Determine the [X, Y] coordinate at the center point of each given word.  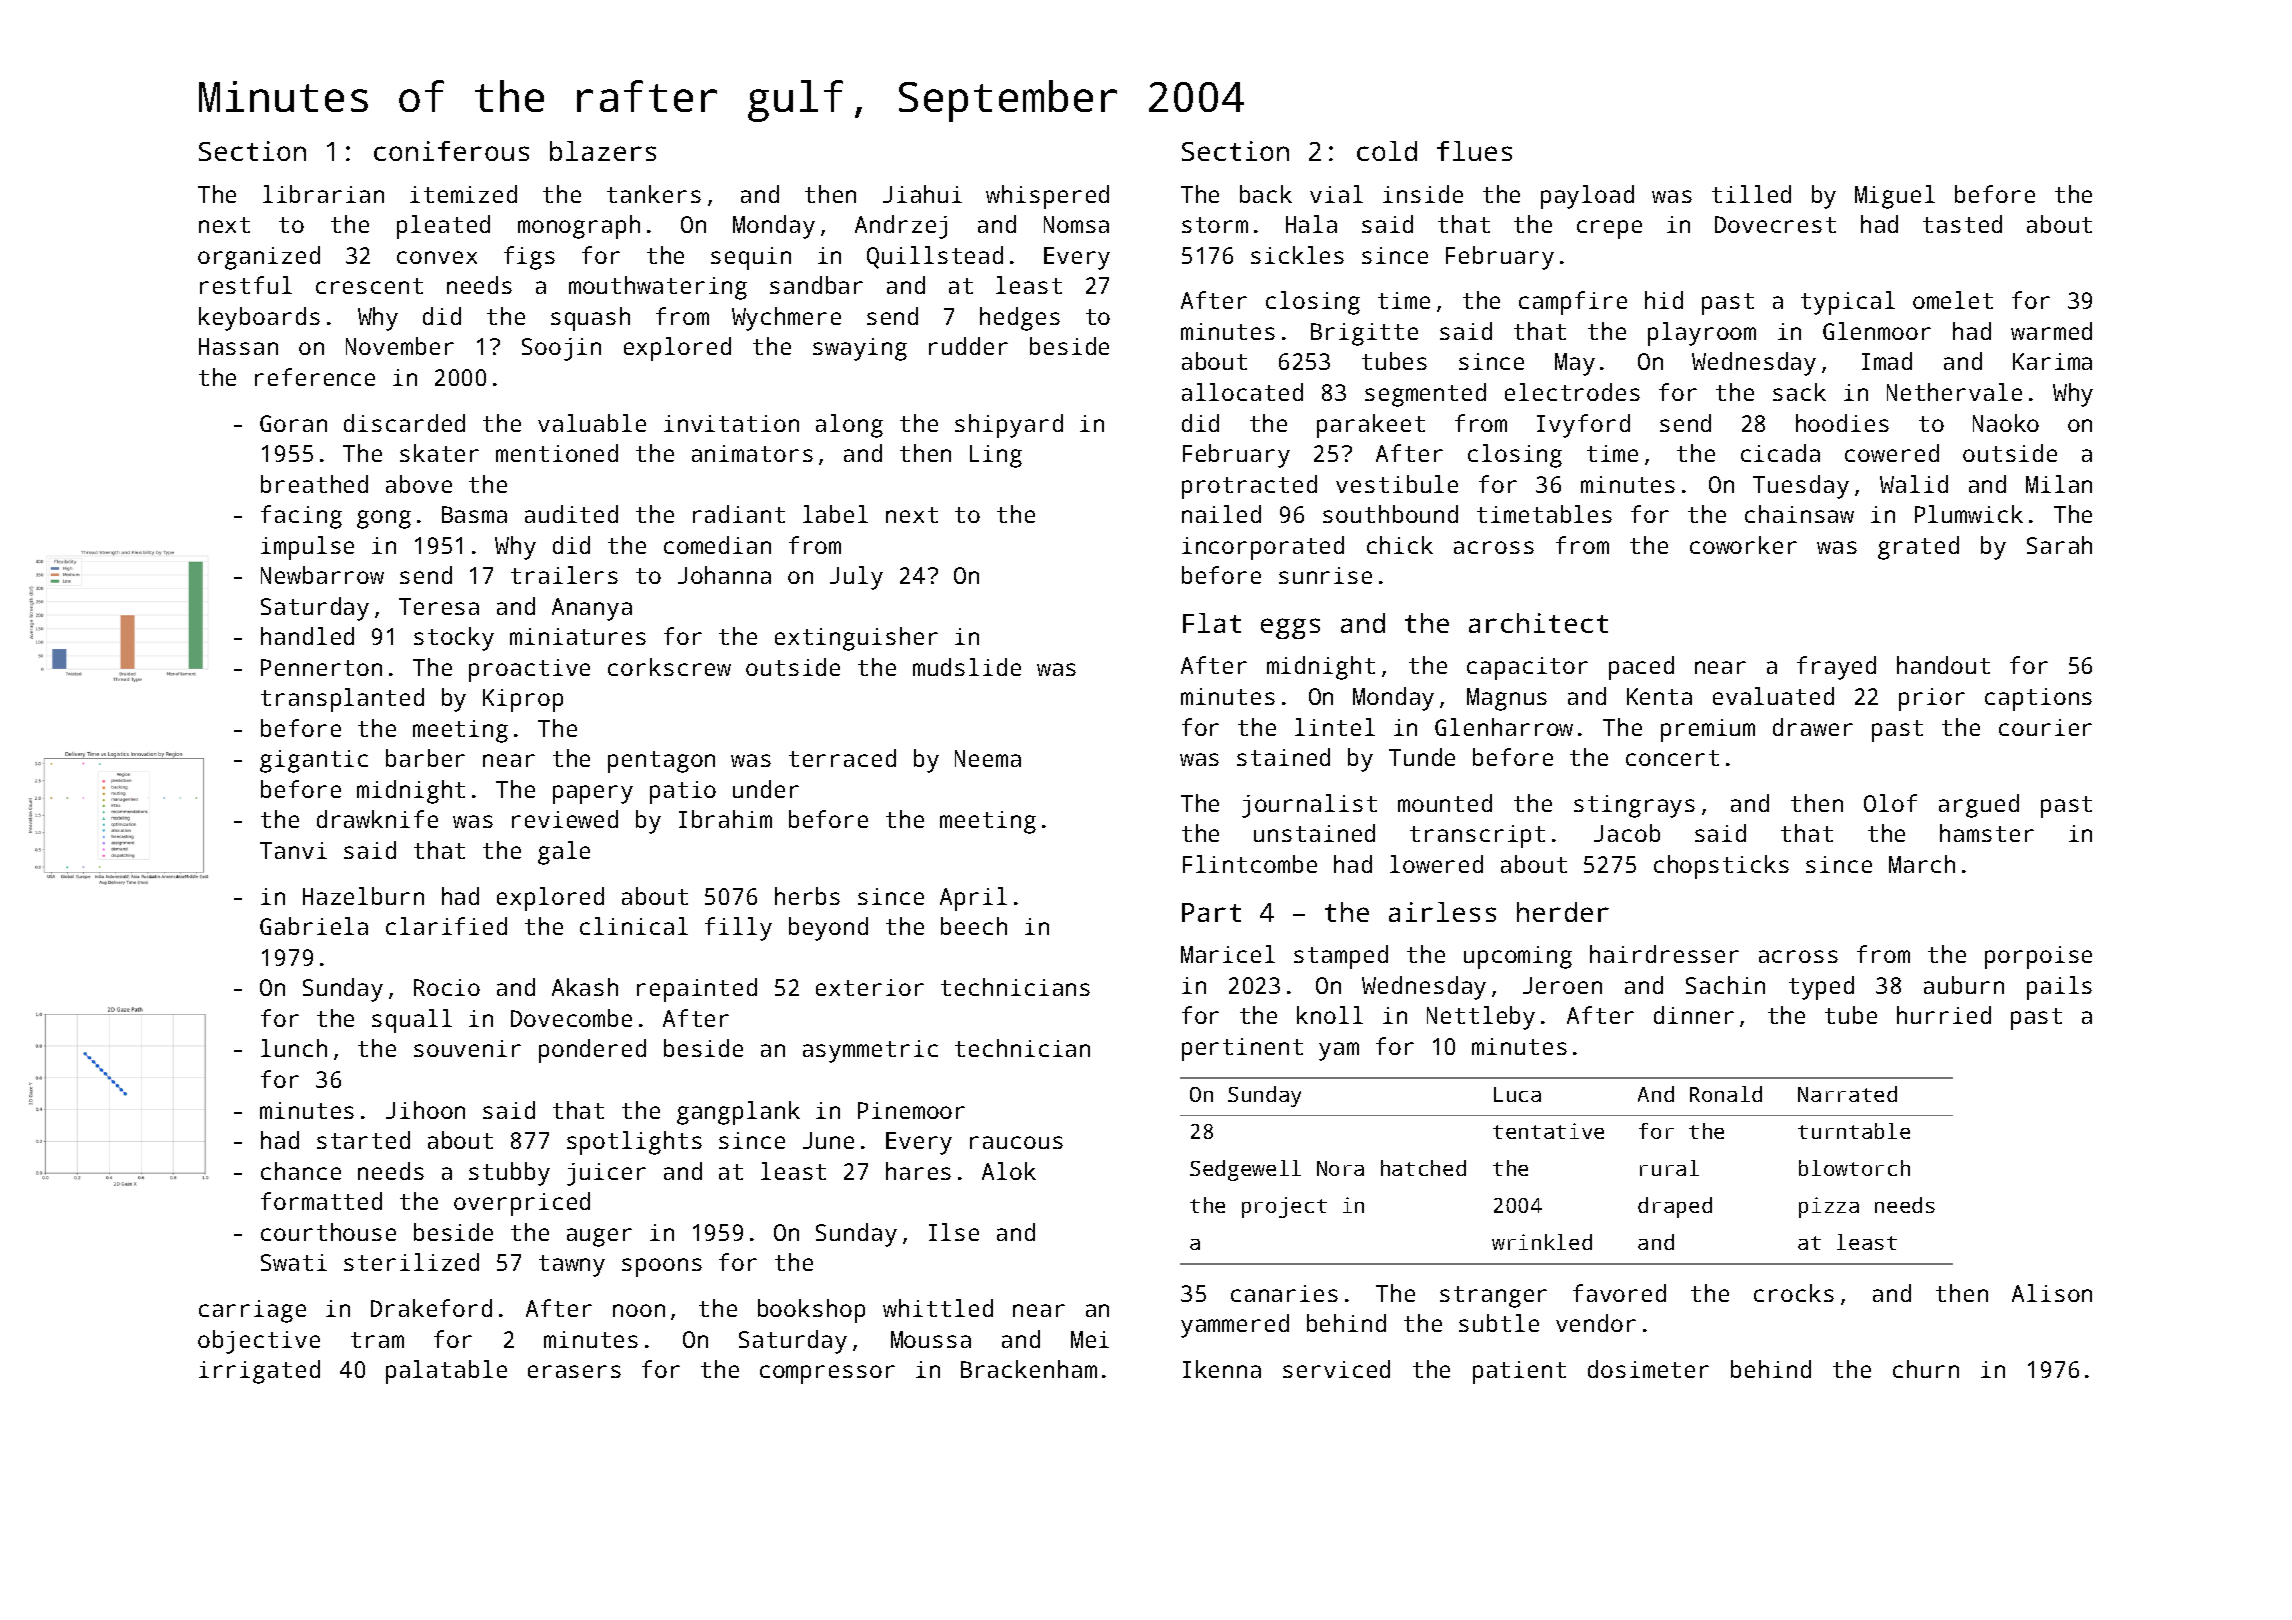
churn [1926, 1369]
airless [1442, 912]
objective [259, 1342]
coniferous [451, 151]
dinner [1694, 1015]
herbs [807, 896]
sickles [1297, 255]
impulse [307, 548]
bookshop [811, 1311]
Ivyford [1583, 426]
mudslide [967, 667]
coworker [1743, 545]
